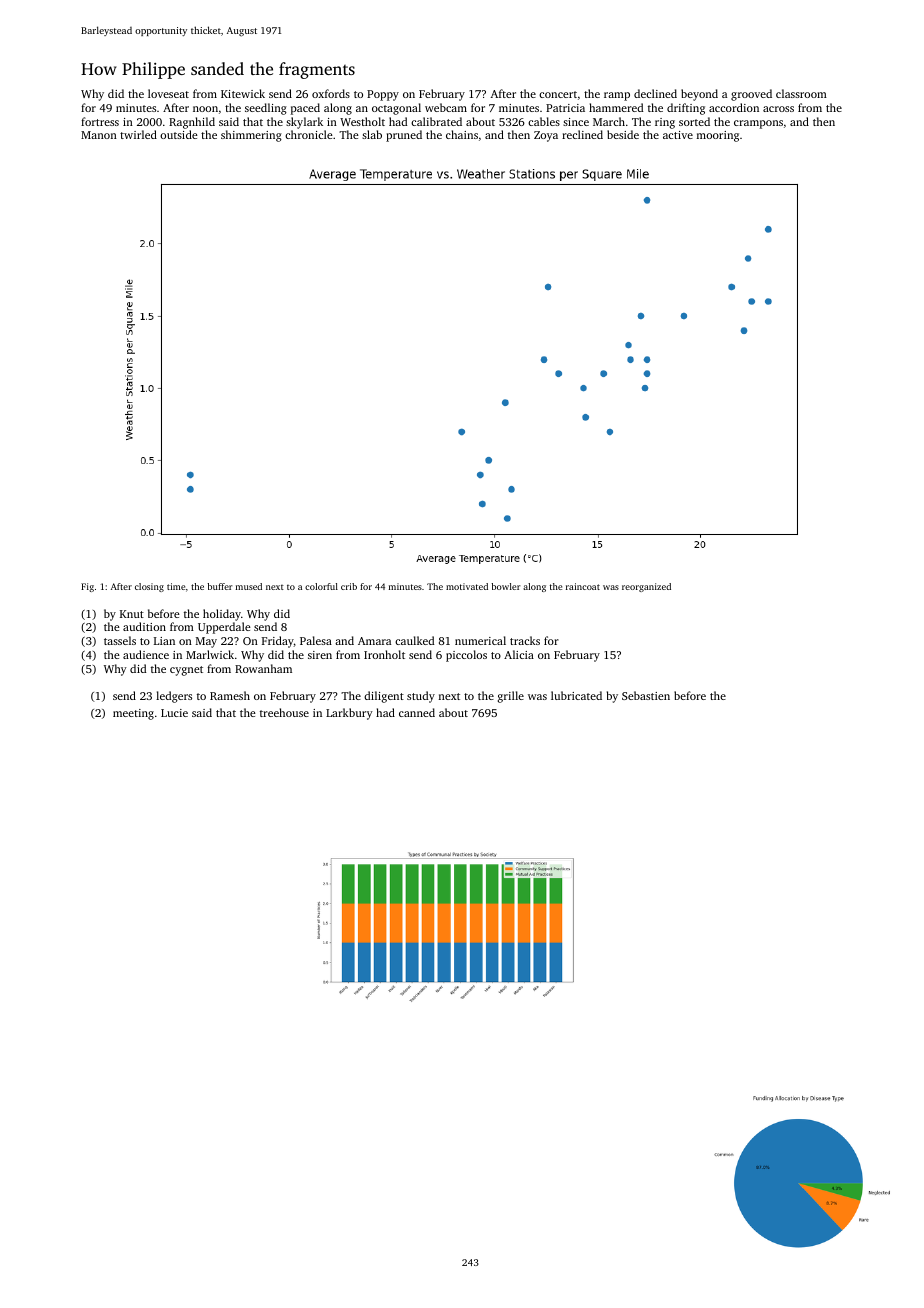 The height and width of the screenshot is (1308, 924). I want to click on outside, so click(179, 134).
